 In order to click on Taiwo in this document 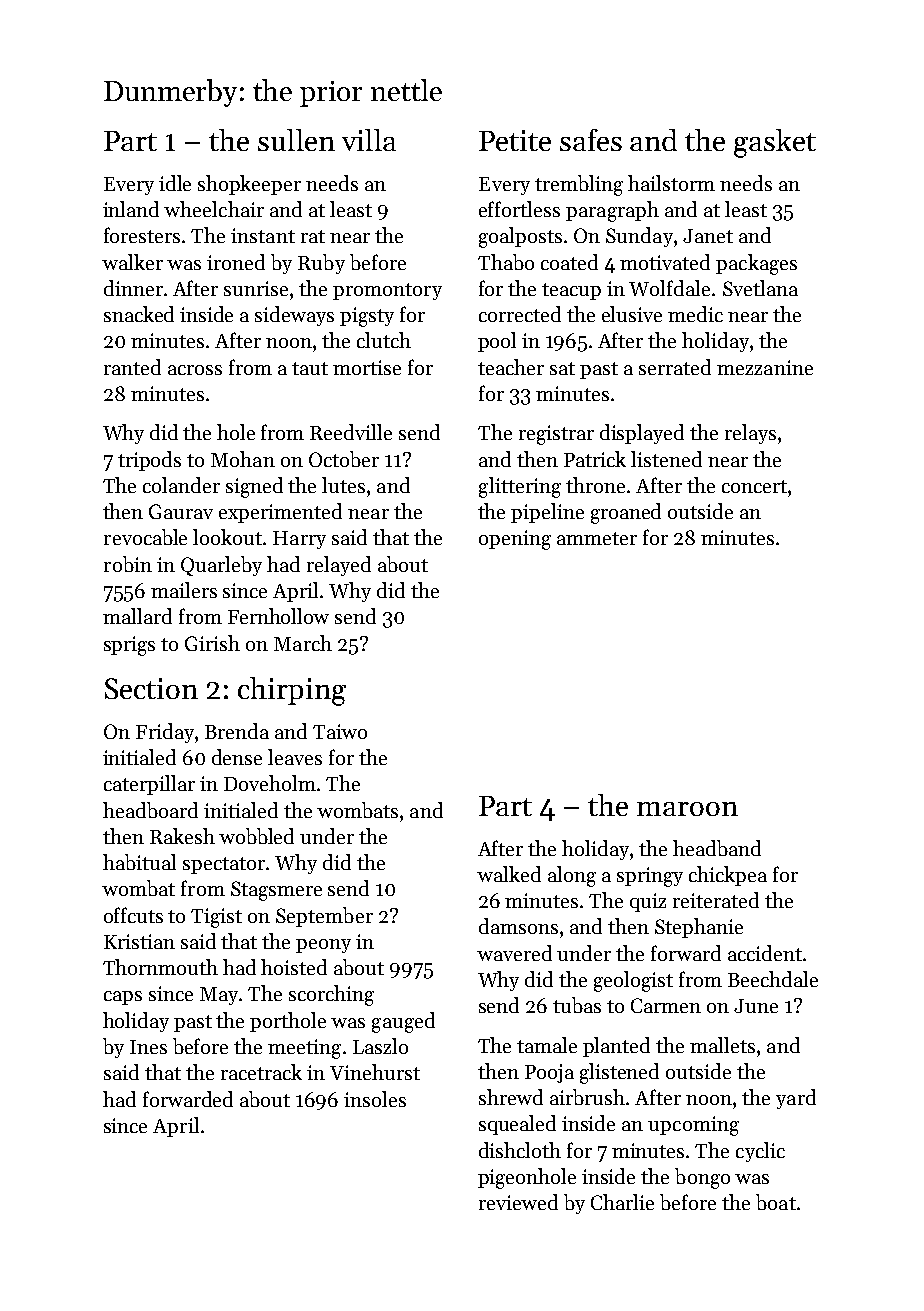, I will do `click(340, 731)`.
